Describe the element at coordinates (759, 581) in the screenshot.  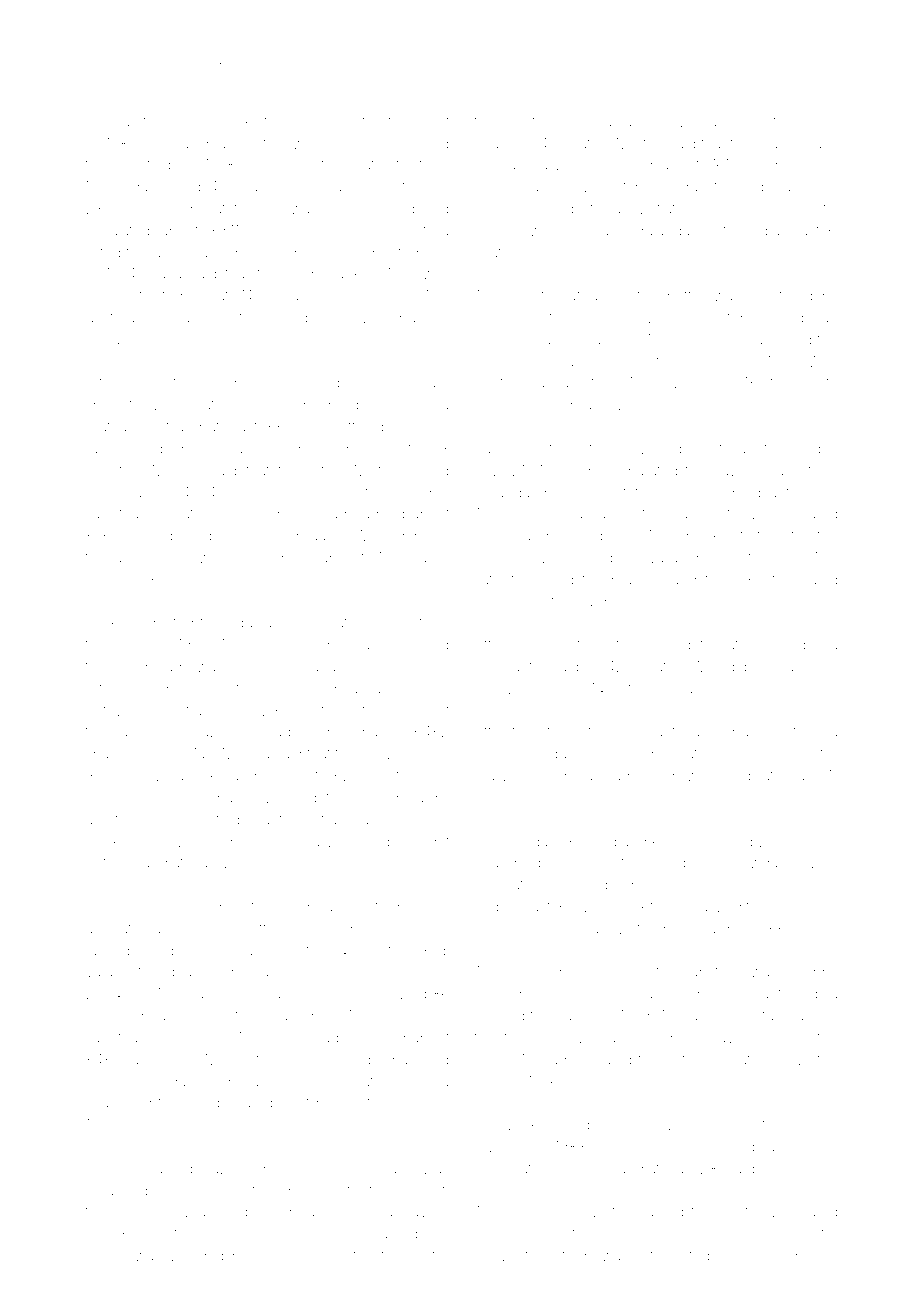
I see `Birgit` at that location.
